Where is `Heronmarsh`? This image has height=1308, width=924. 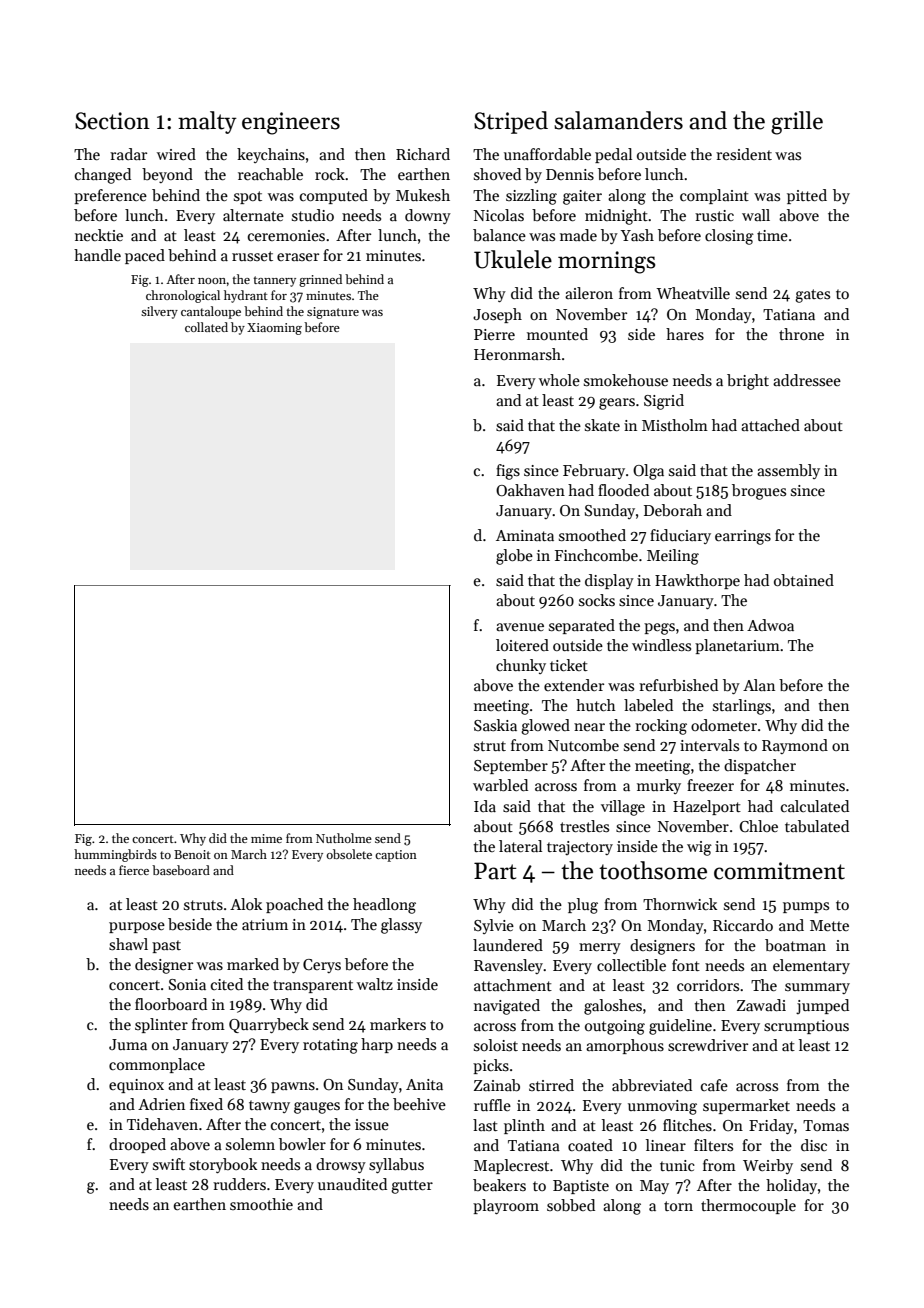 Heronmarsh is located at coordinates (517, 354).
